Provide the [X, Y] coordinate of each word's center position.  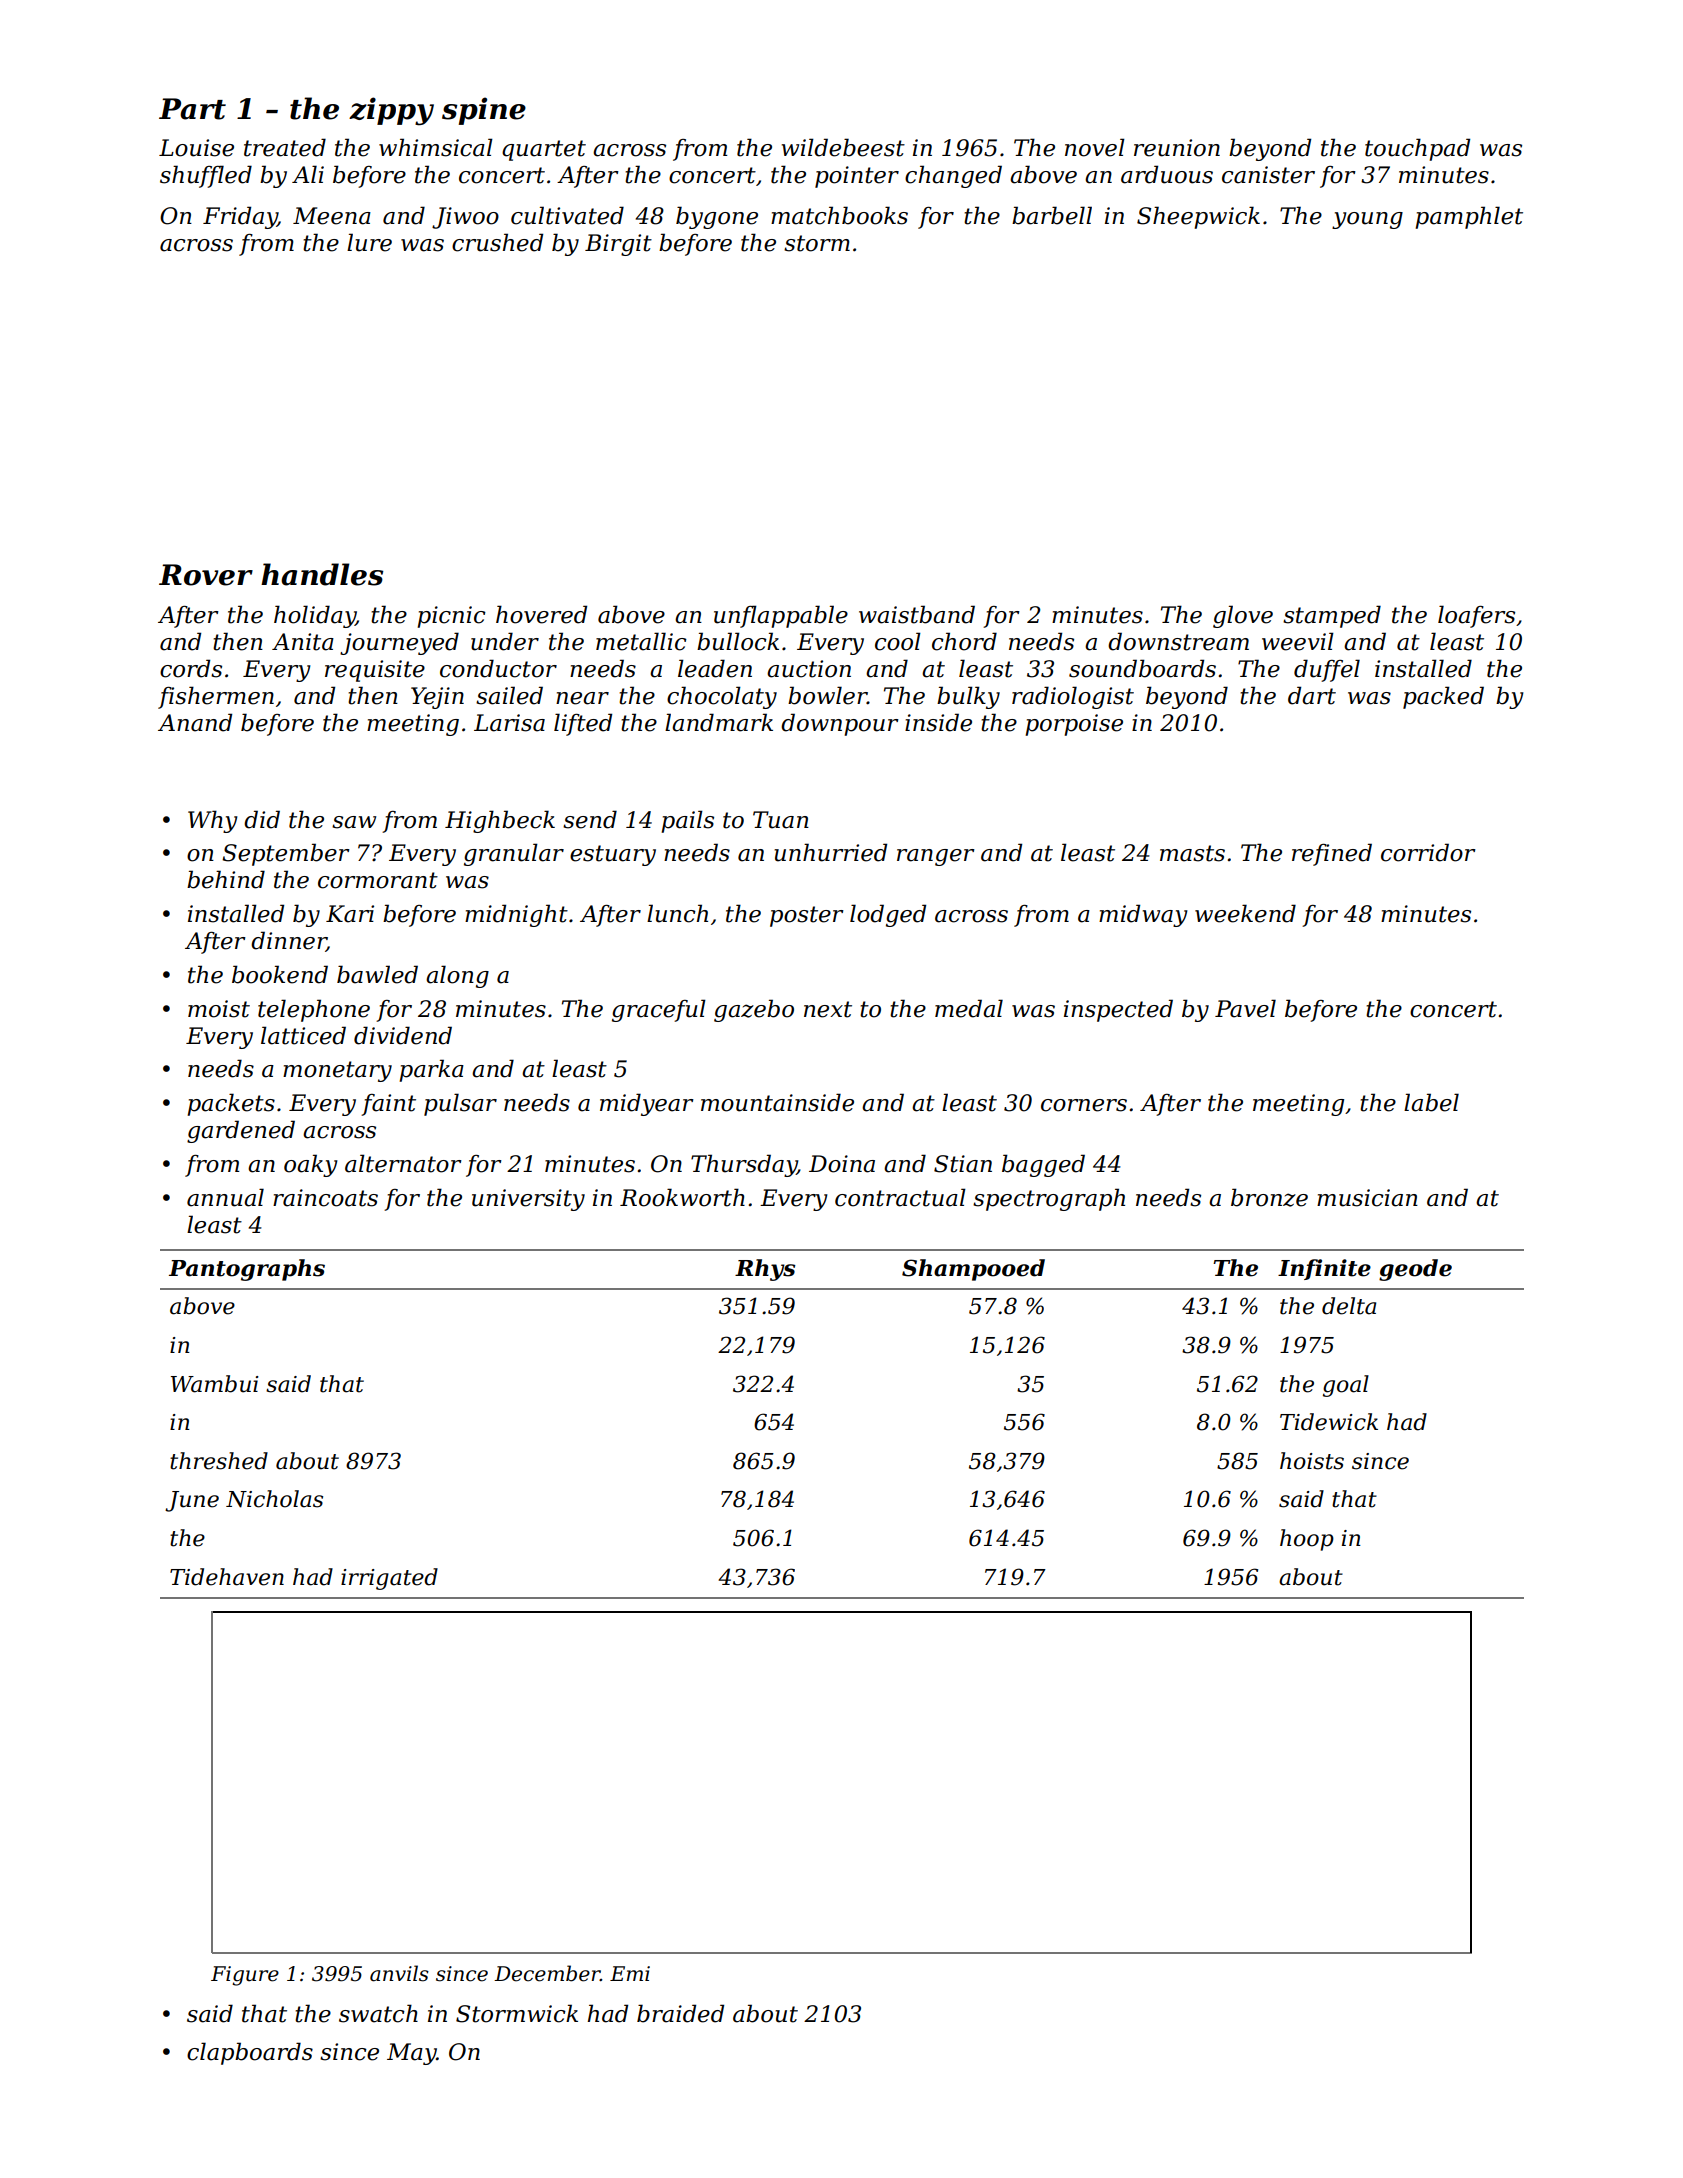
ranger [936, 857]
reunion [1177, 148]
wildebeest [843, 147]
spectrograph [1049, 1199]
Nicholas [274, 1499]
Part [192, 109]
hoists [1312, 1461]
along [457, 976]
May [412, 2054]
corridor [1428, 852]
